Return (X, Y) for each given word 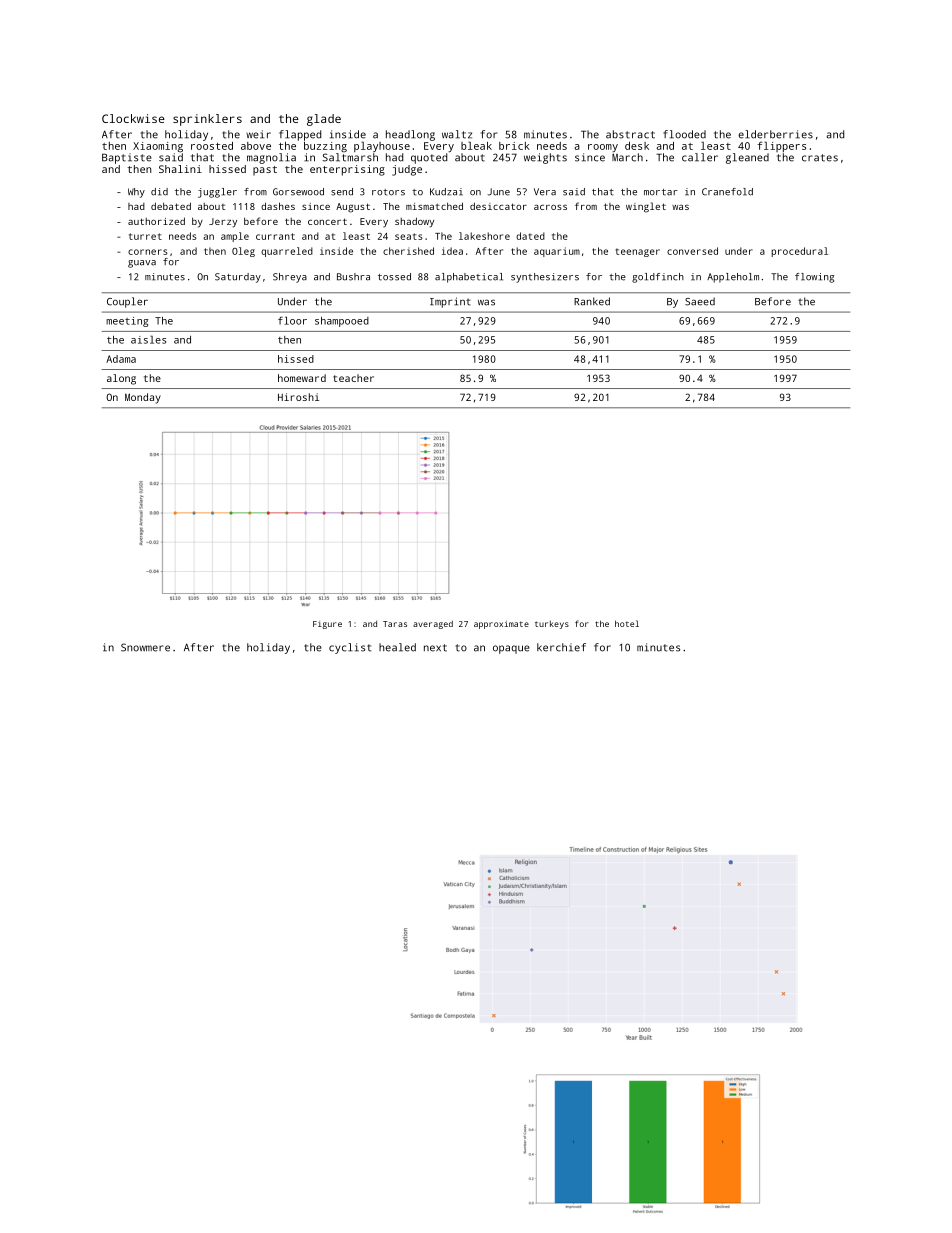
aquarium (557, 252)
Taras (395, 624)
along (121, 379)
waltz (457, 134)
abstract (630, 134)
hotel (627, 623)
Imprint (450, 302)
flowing (814, 278)
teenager (637, 252)
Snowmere (145, 647)
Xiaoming (158, 147)
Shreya (290, 278)
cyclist (350, 648)
